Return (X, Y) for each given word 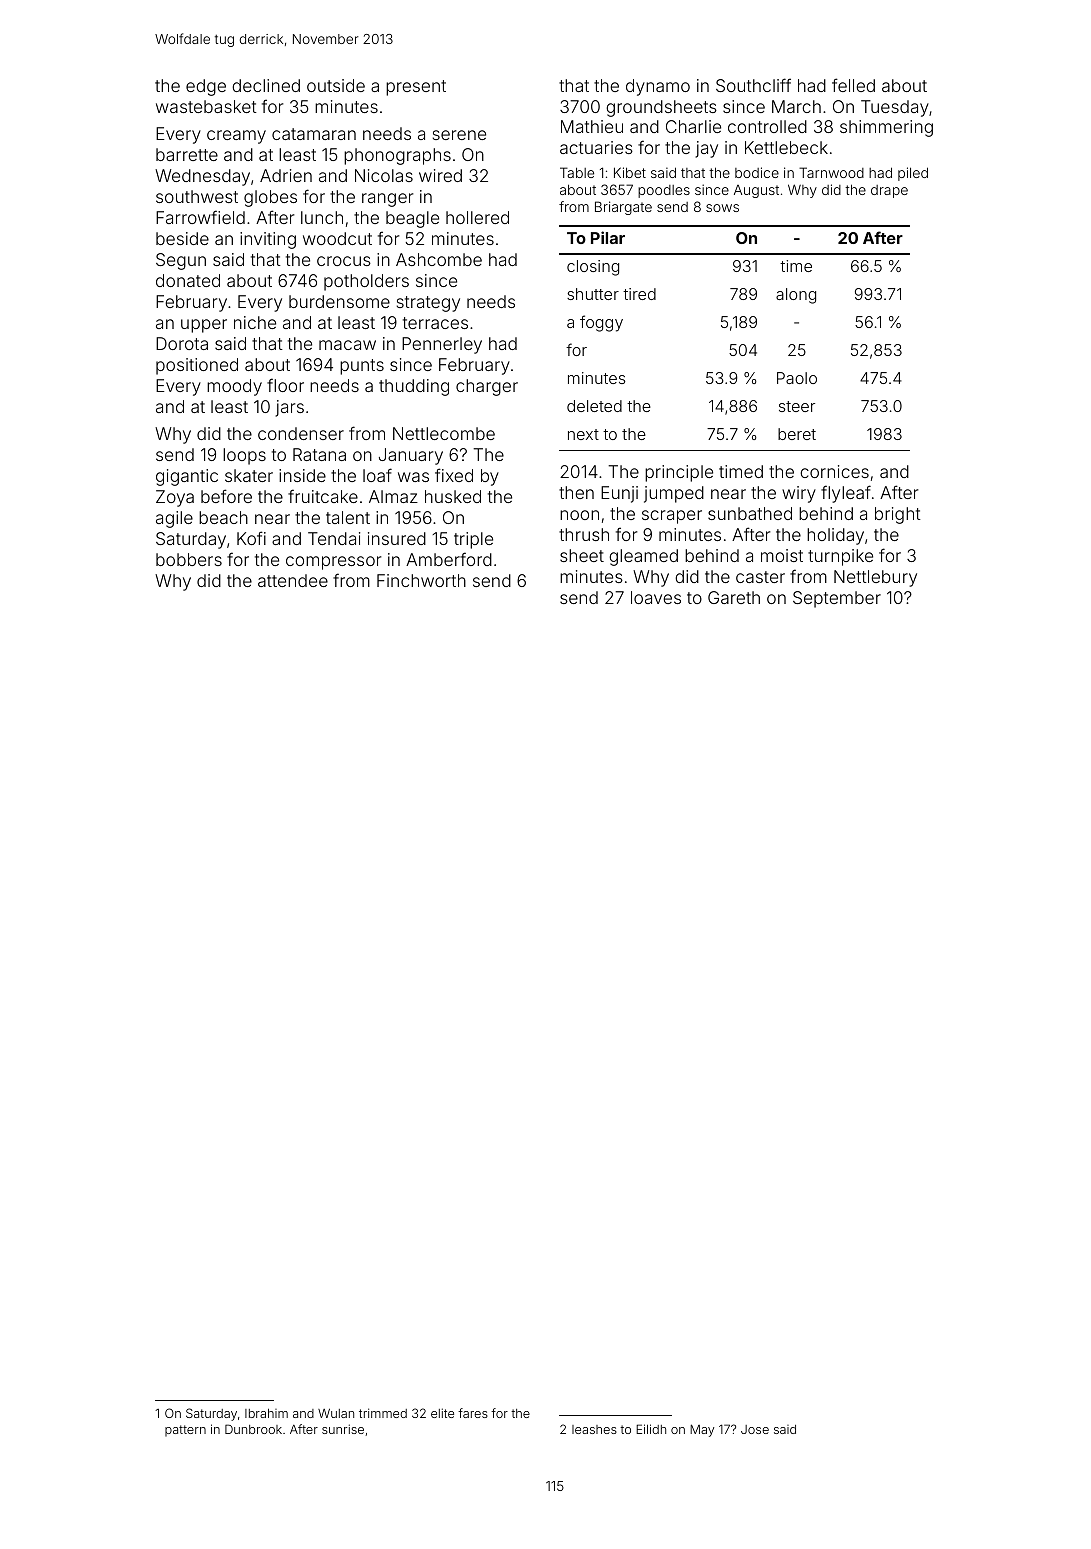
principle (679, 473)
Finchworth (421, 580)
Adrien (286, 175)
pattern (185, 1431)
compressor (333, 563)
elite (442, 1413)
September (837, 599)
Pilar (608, 237)
